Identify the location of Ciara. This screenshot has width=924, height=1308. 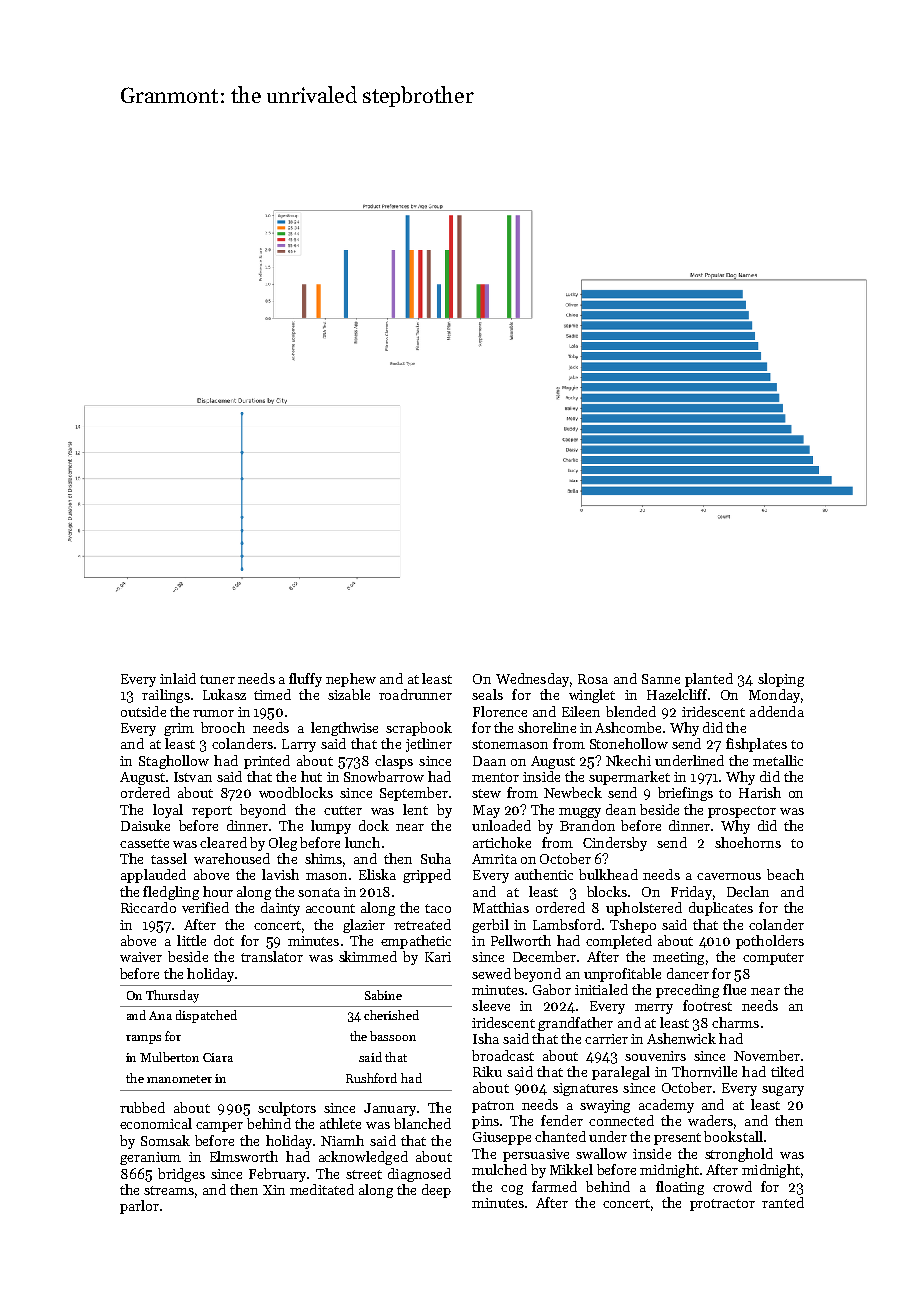
(218, 1057).
